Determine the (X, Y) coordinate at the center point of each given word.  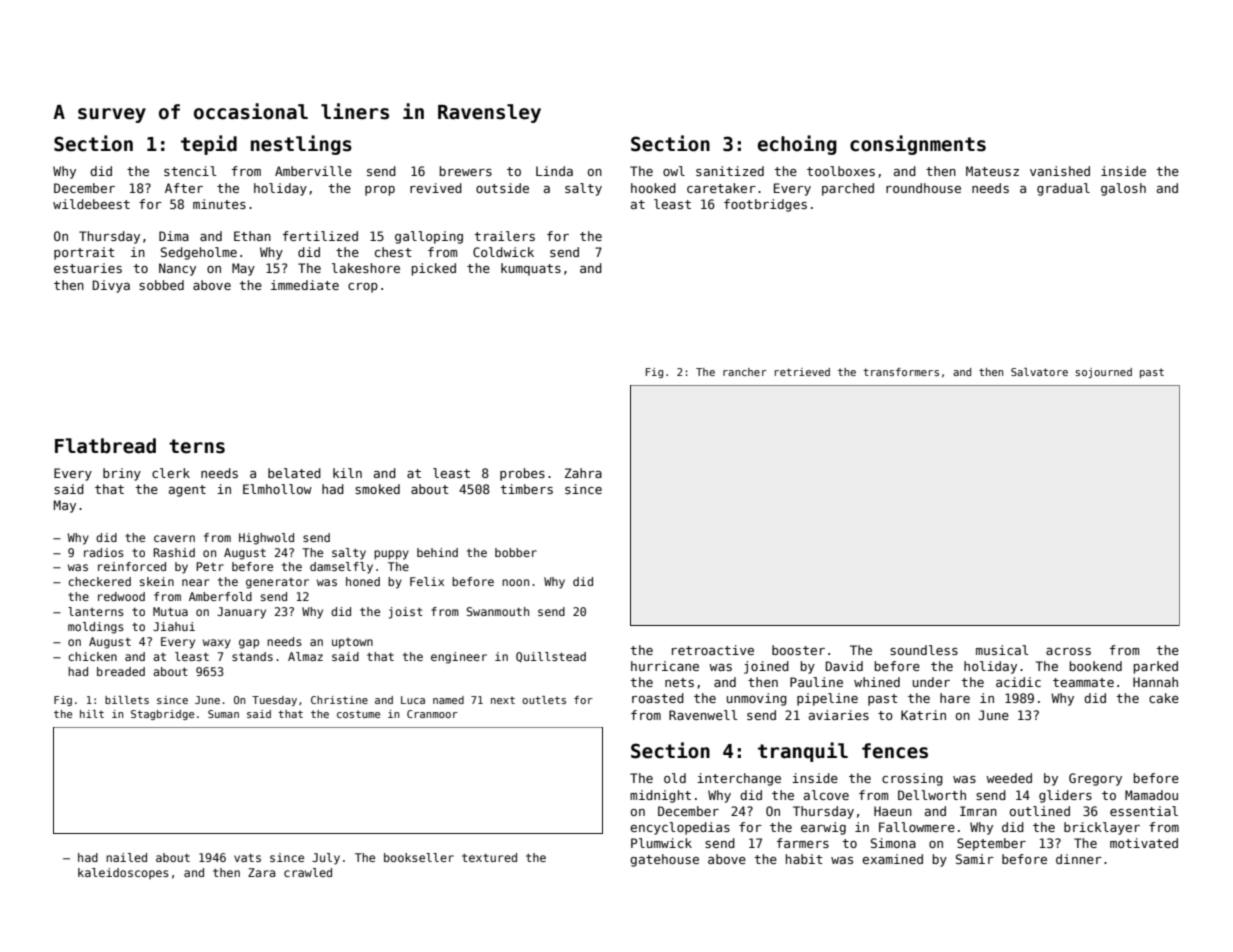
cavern (174, 538)
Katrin (923, 715)
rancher (745, 372)
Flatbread (105, 446)
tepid (209, 145)
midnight (660, 796)
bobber (516, 552)
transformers (901, 372)
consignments (918, 145)
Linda (554, 171)
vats (247, 858)
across (1068, 651)
